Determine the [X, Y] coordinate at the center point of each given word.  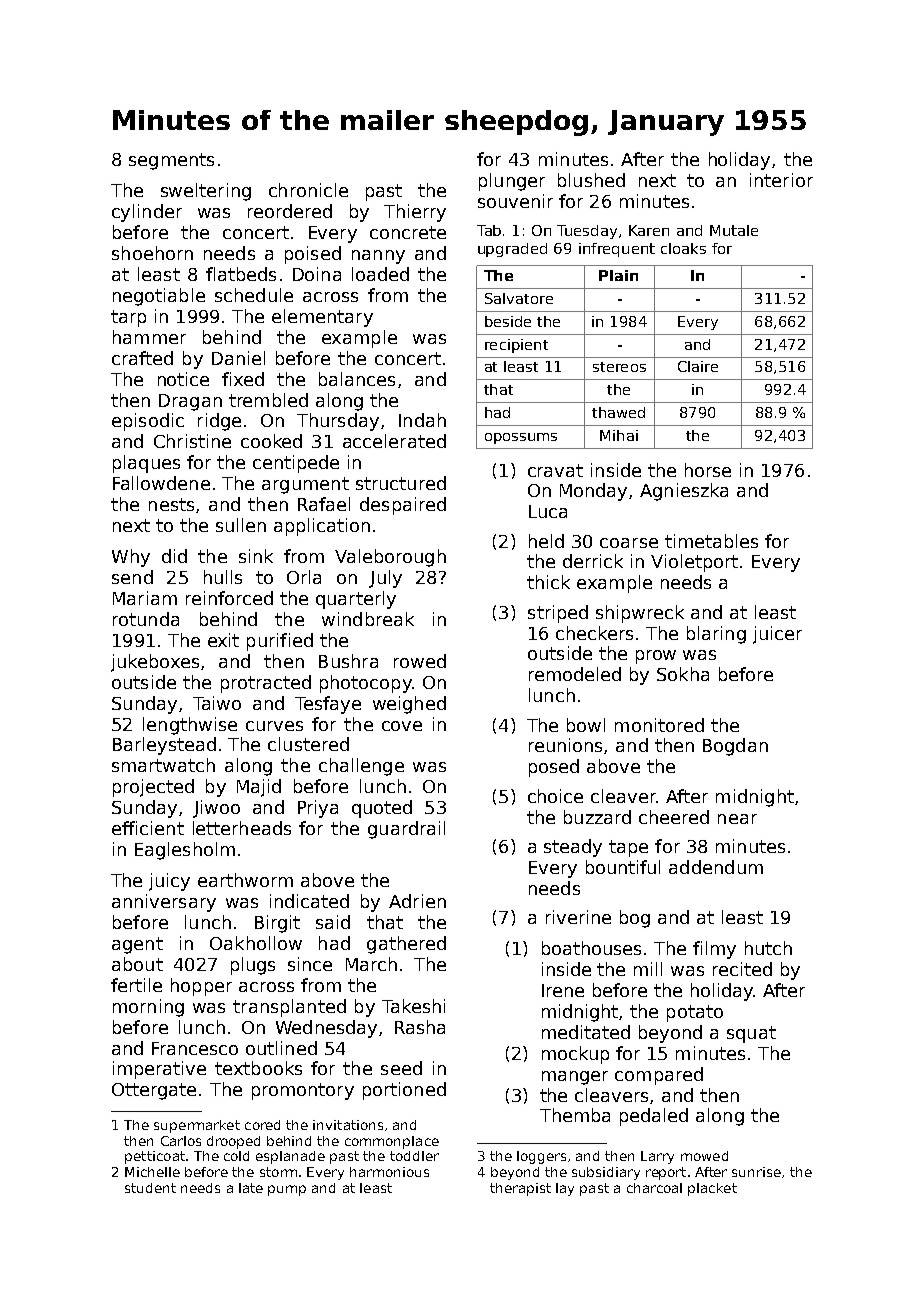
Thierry [415, 213]
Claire [698, 366]
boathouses [591, 948]
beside [508, 321]
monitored [659, 725]
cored [262, 1125]
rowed [420, 661]
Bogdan [735, 747]
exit [223, 640]
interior [781, 180]
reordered [290, 211]
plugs [253, 966]
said [333, 922]
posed [554, 768]
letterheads [242, 828]
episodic [148, 422]
